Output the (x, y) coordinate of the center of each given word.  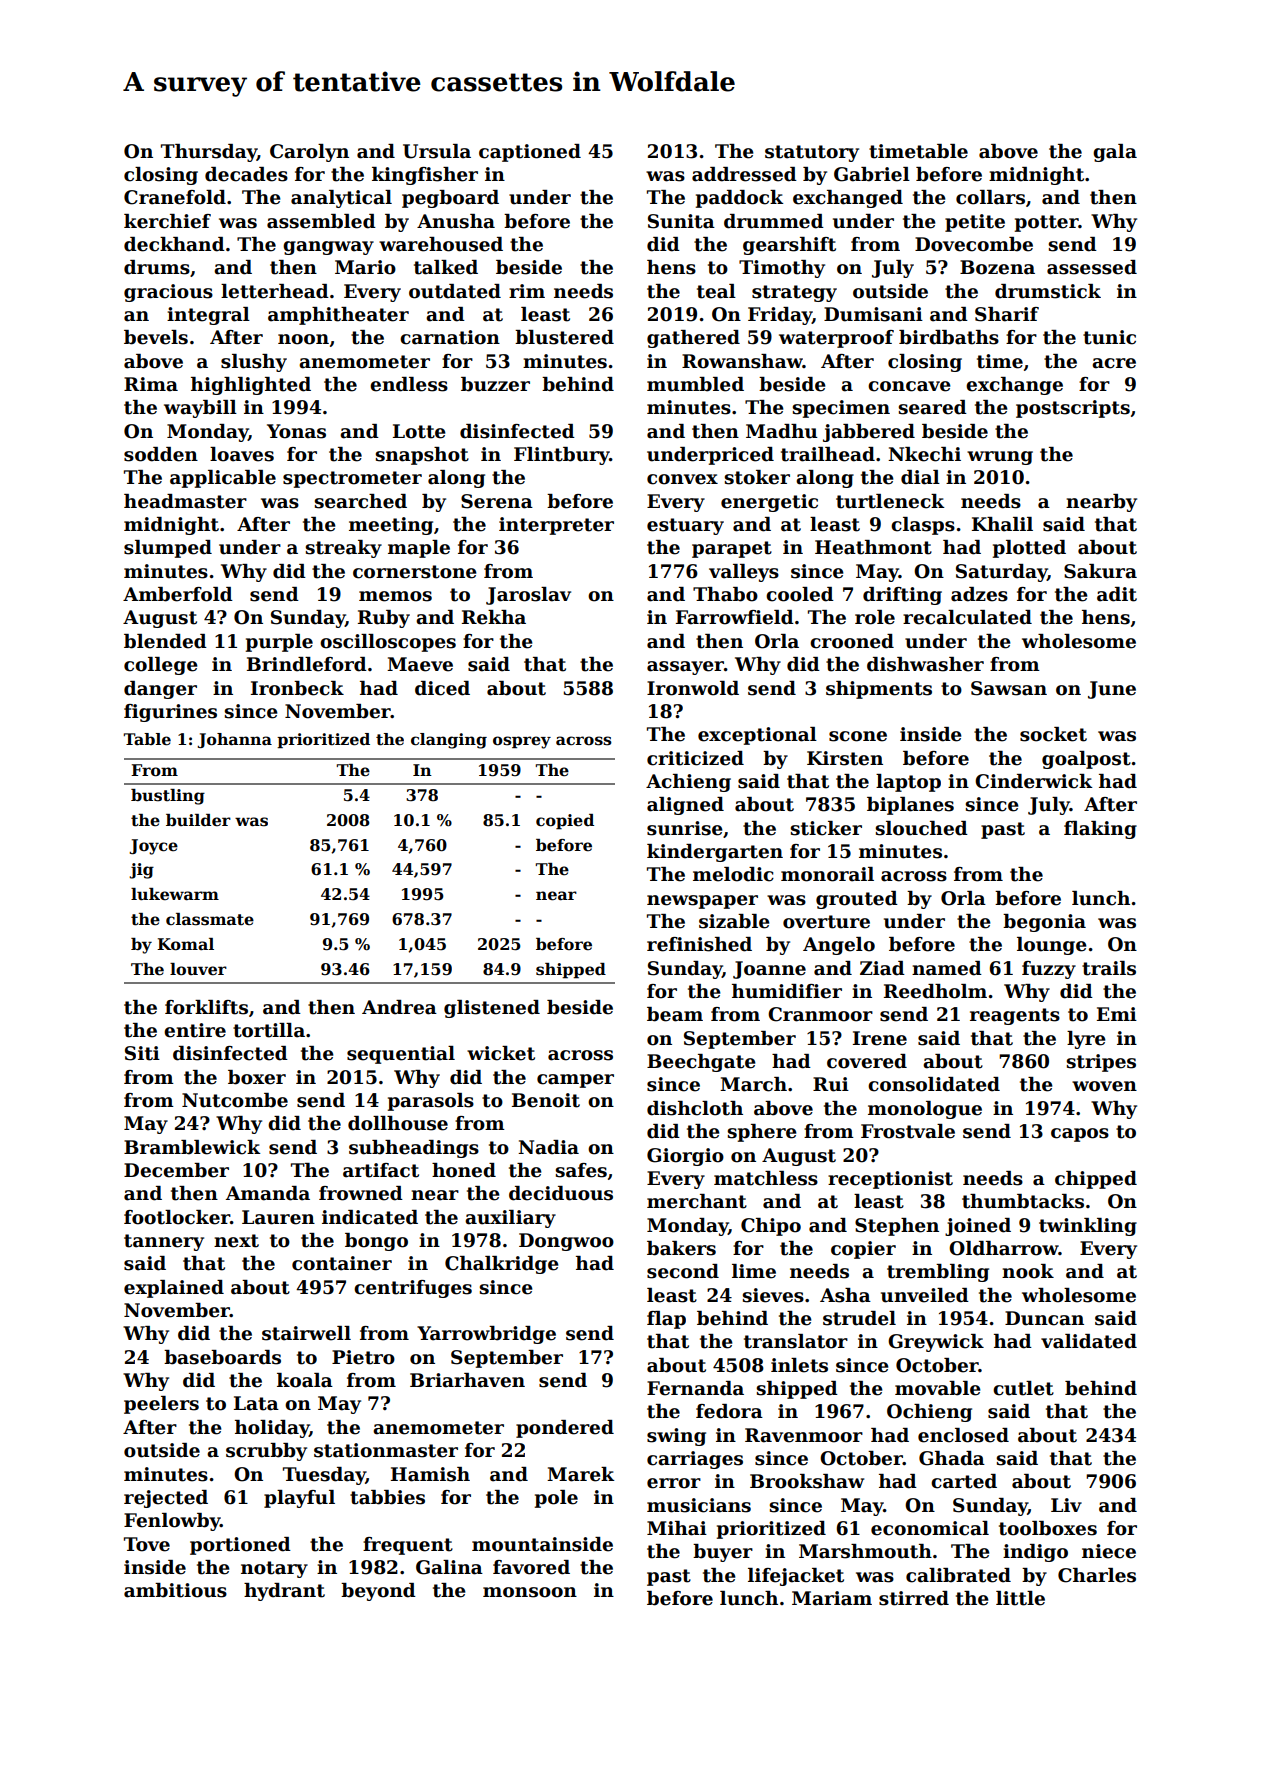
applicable (223, 479)
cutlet (1023, 1388)
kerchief (167, 221)
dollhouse (398, 1123)
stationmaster (386, 1450)
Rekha (494, 617)
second (683, 1271)
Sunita (681, 221)
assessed (1092, 267)
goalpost (1086, 760)
